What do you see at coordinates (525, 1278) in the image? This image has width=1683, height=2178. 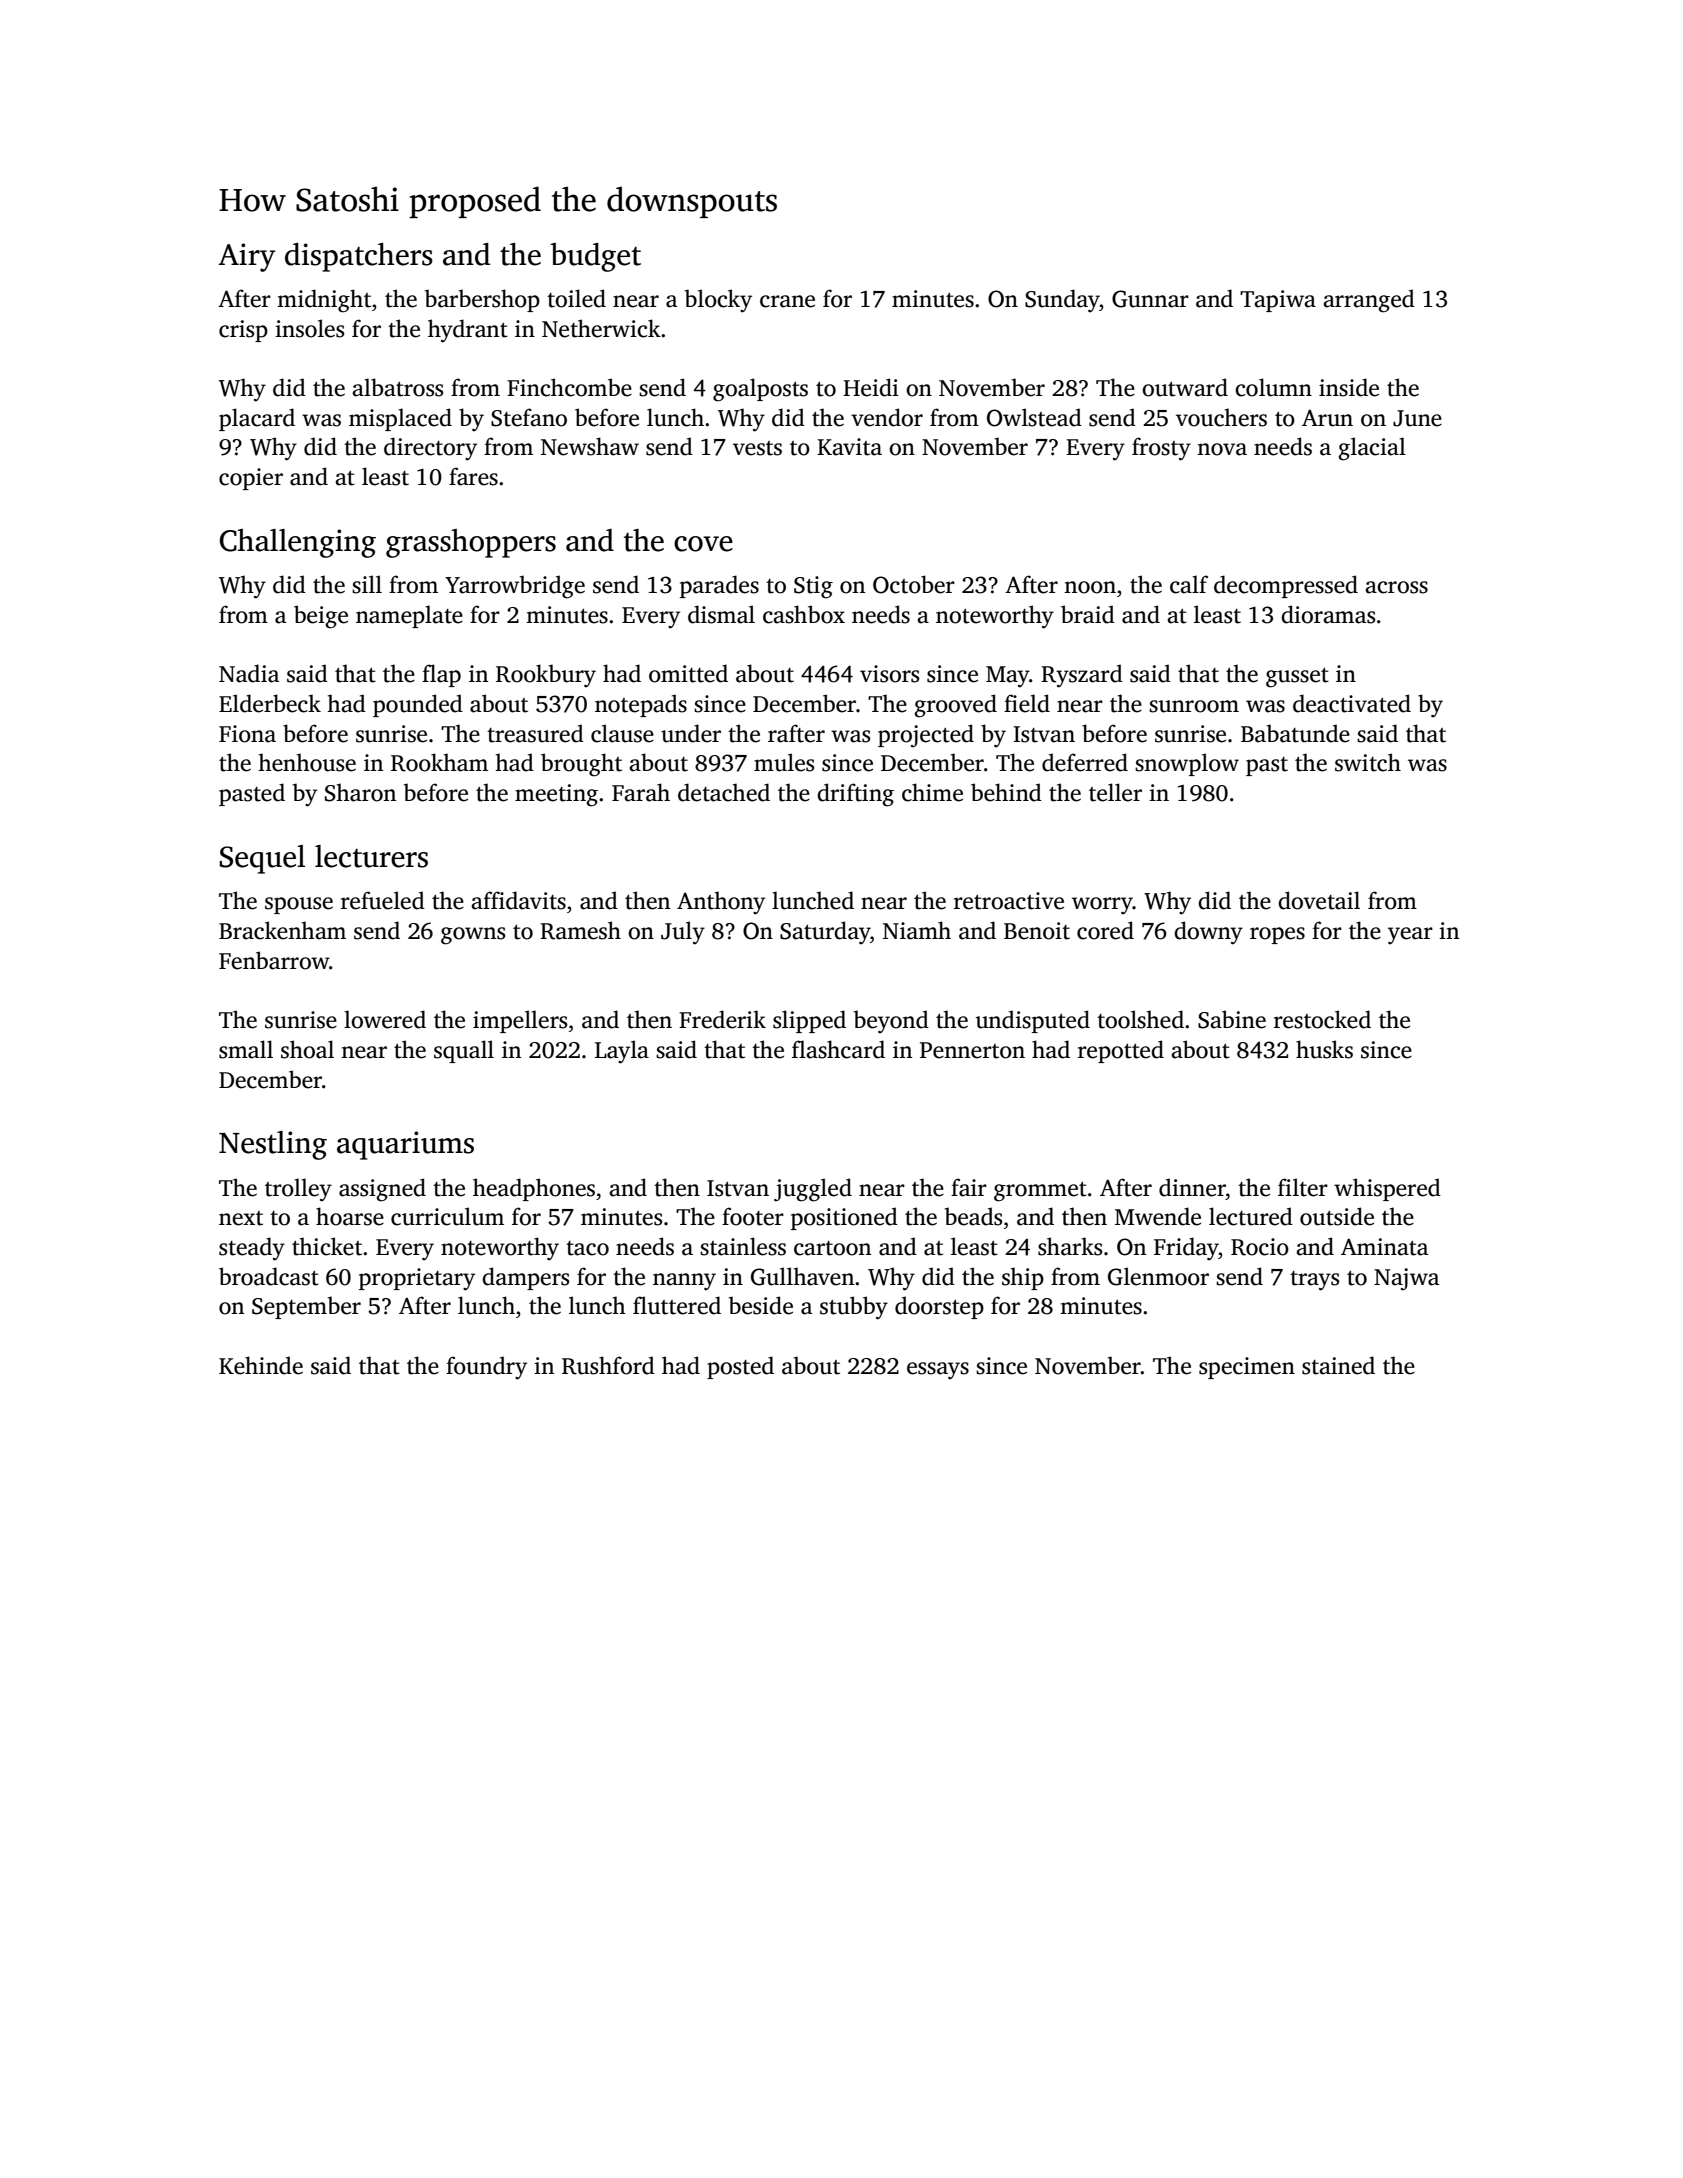 I see `dampers` at bounding box center [525, 1278].
